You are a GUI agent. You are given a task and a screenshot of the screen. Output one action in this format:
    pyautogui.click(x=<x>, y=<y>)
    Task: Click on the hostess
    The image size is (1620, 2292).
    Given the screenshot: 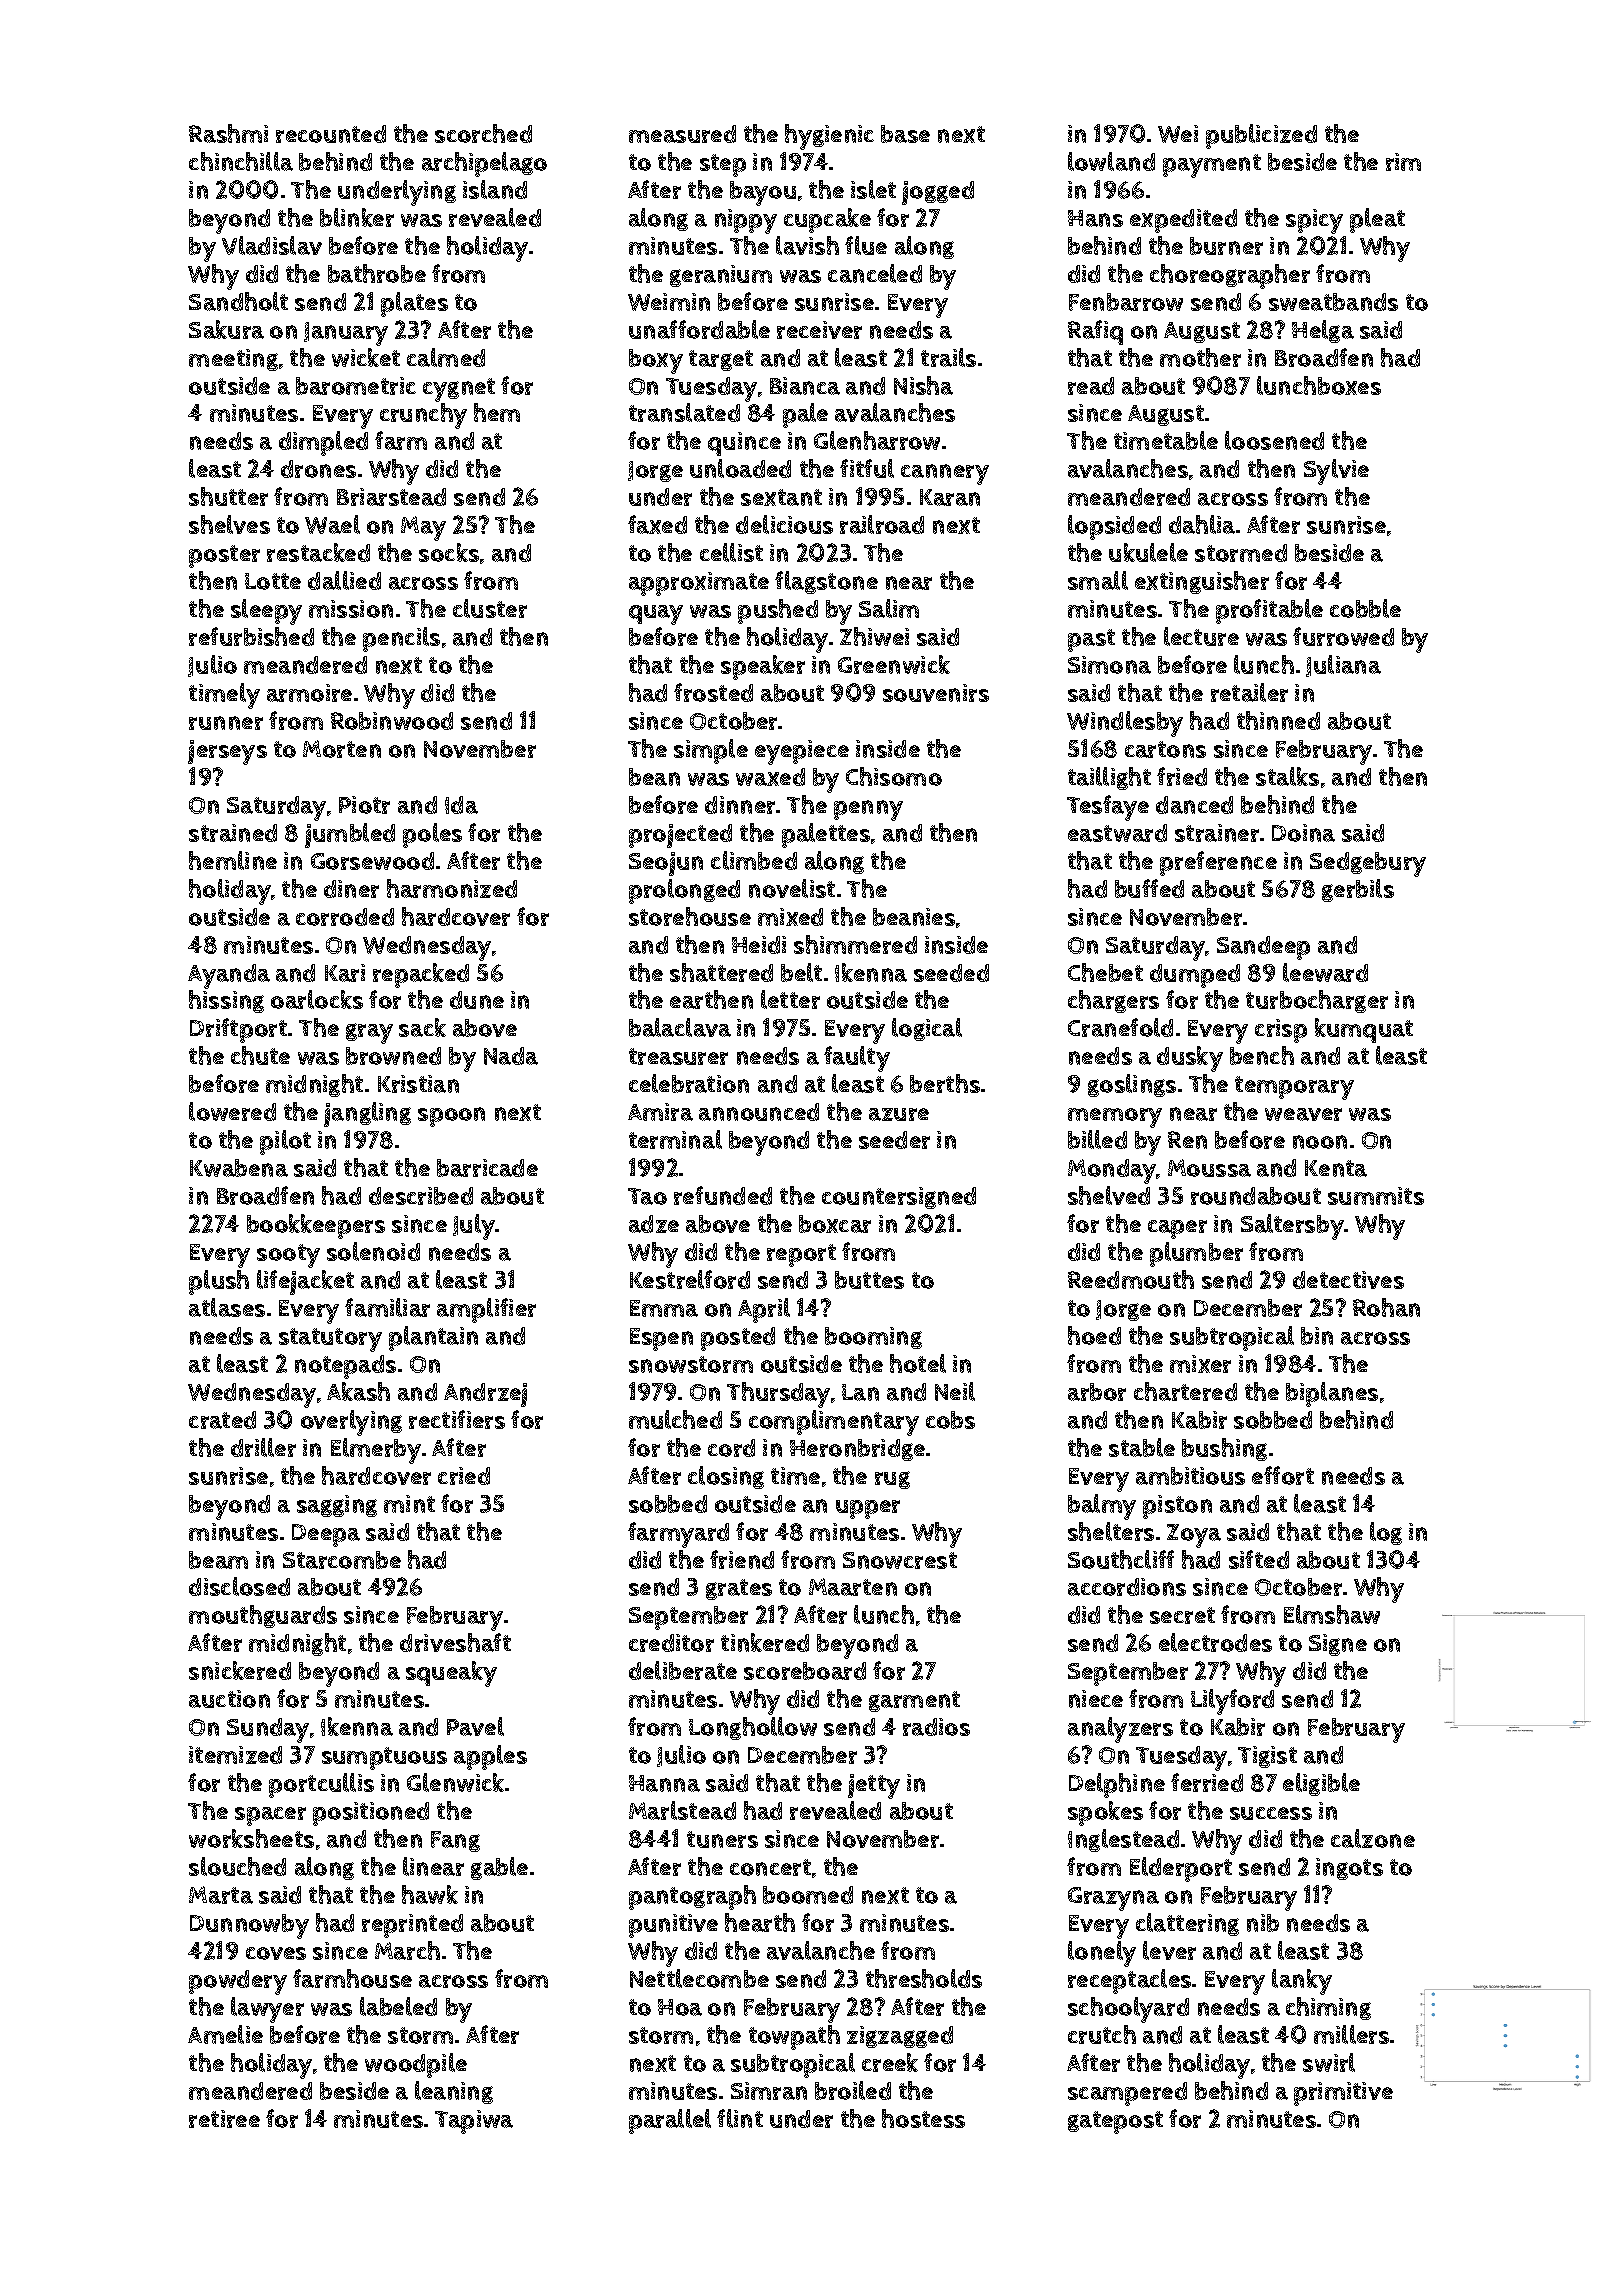 What is the action you would take?
    pyautogui.click(x=923, y=2118)
